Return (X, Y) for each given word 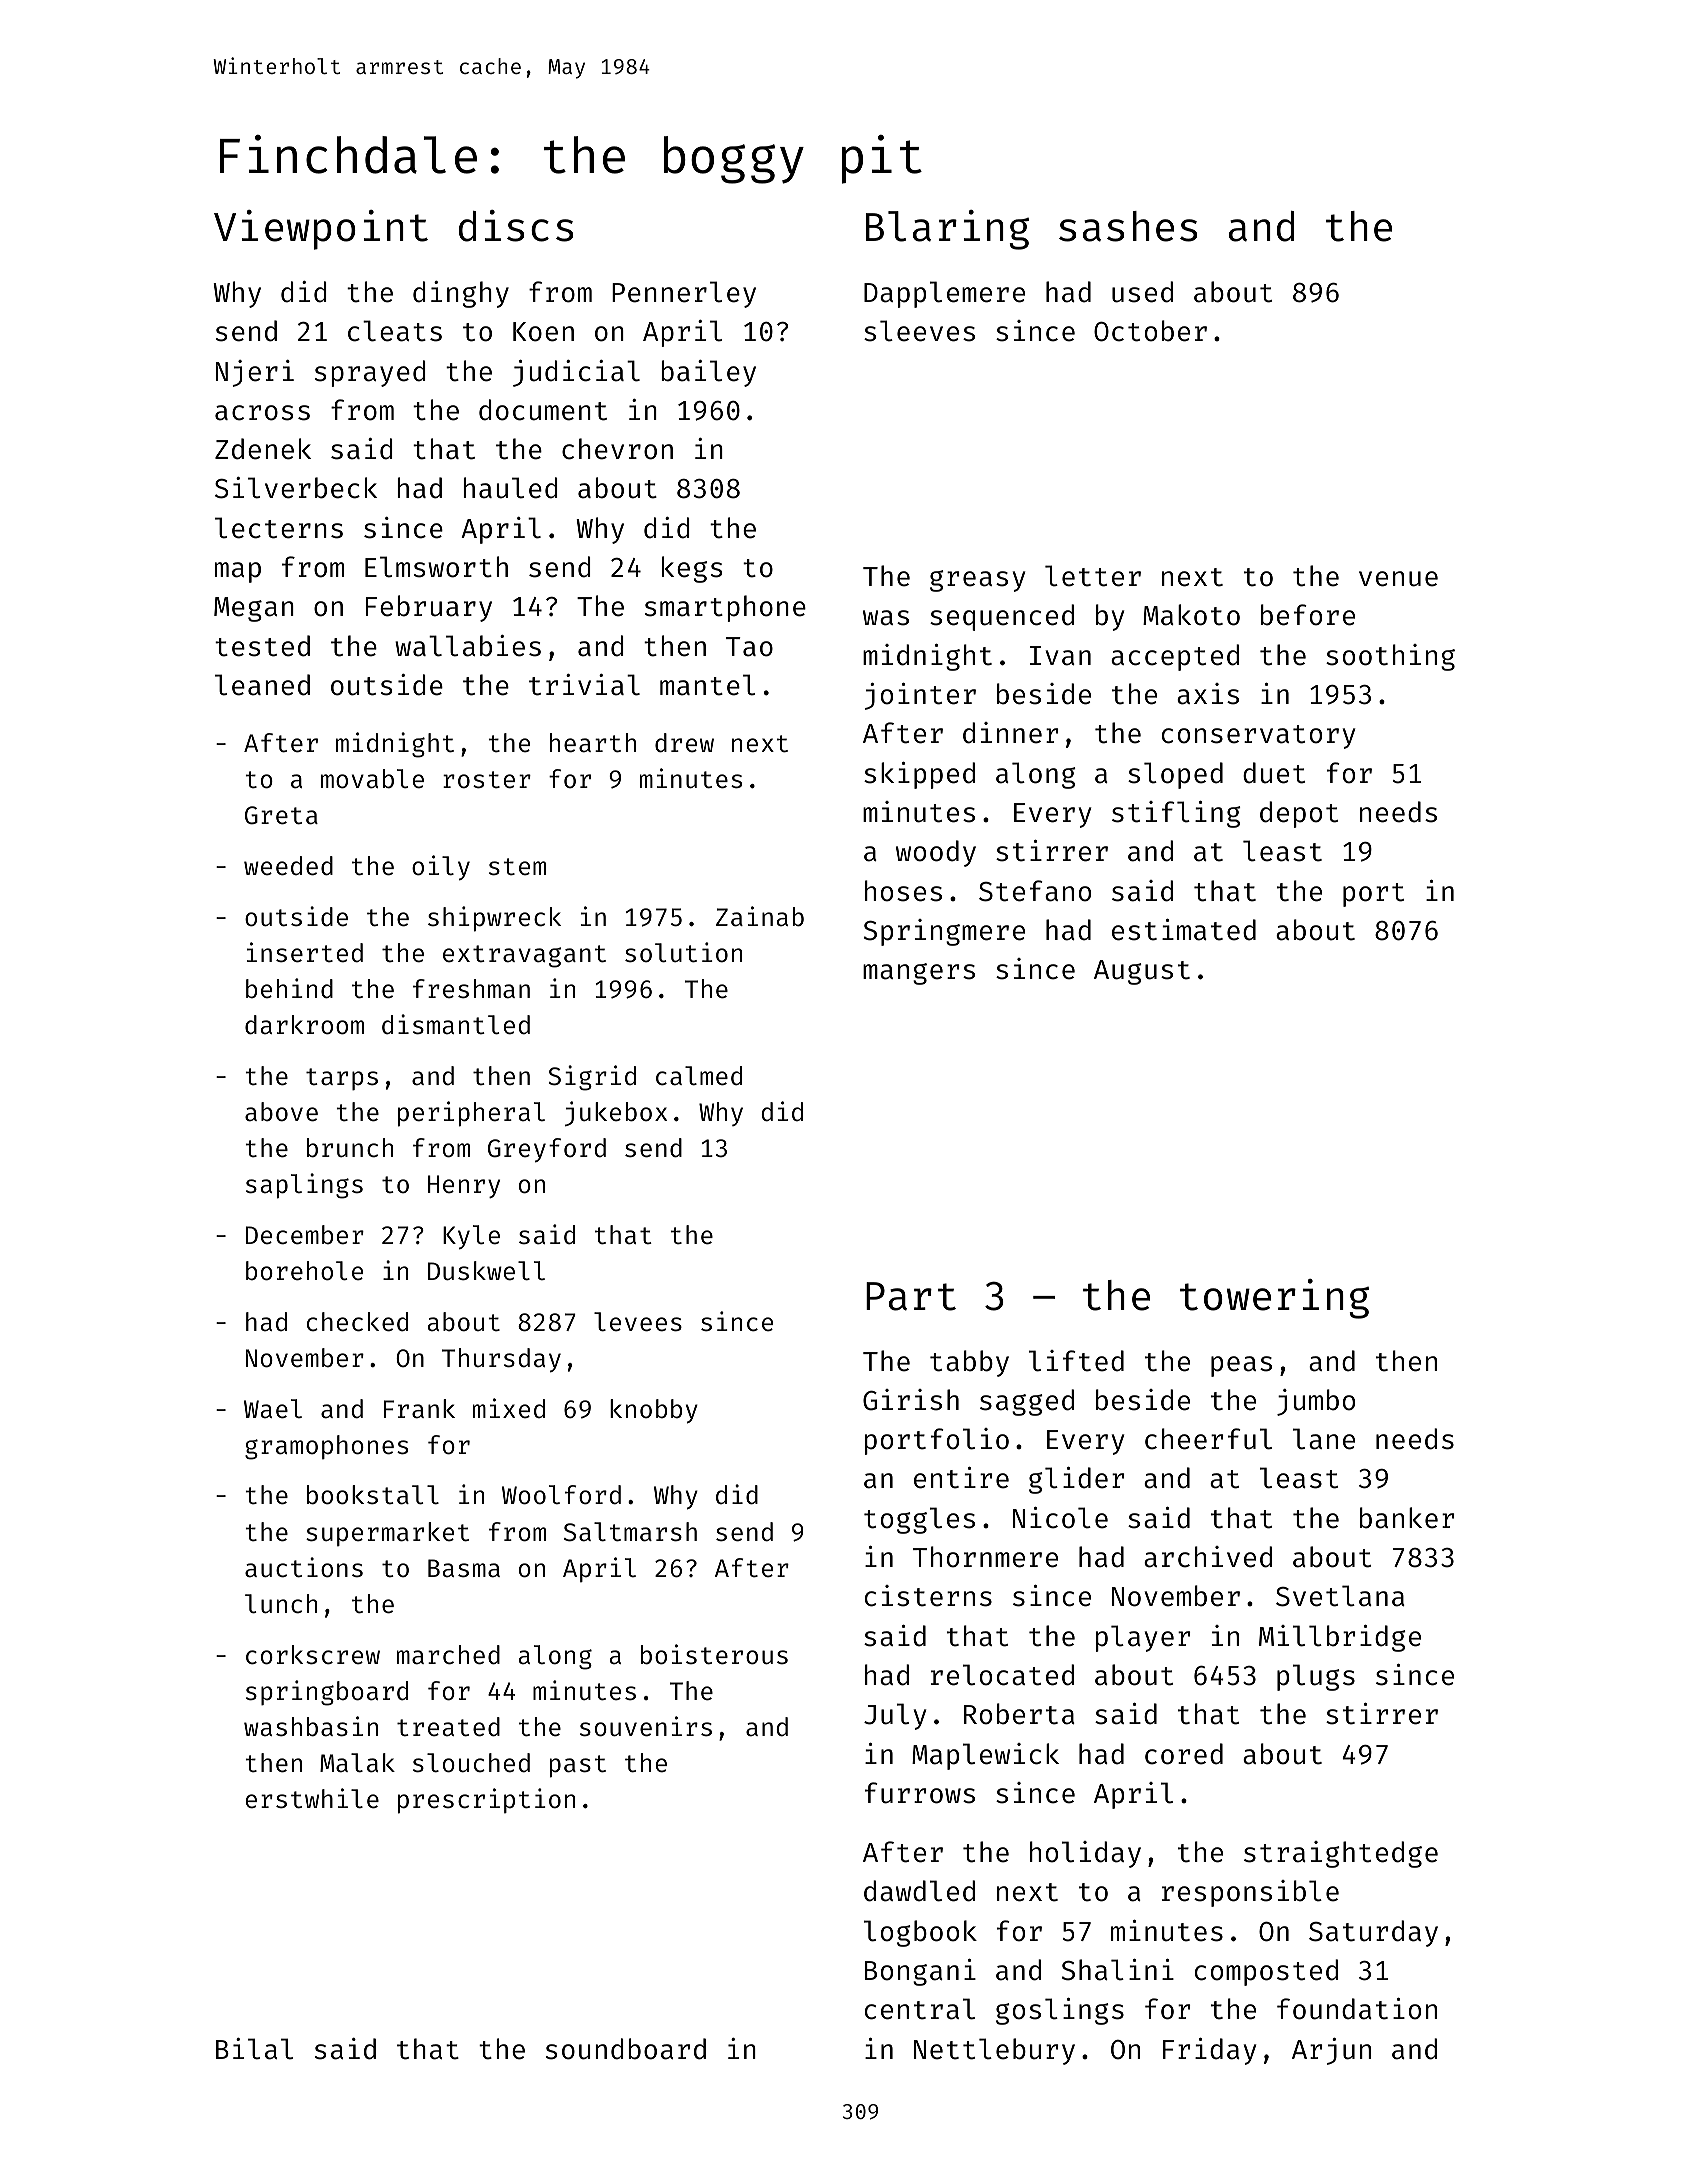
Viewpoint (321, 230)
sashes (1128, 226)
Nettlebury (994, 2051)
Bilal (254, 2049)
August (1142, 972)
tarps (342, 1079)
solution (683, 952)
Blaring (947, 230)
